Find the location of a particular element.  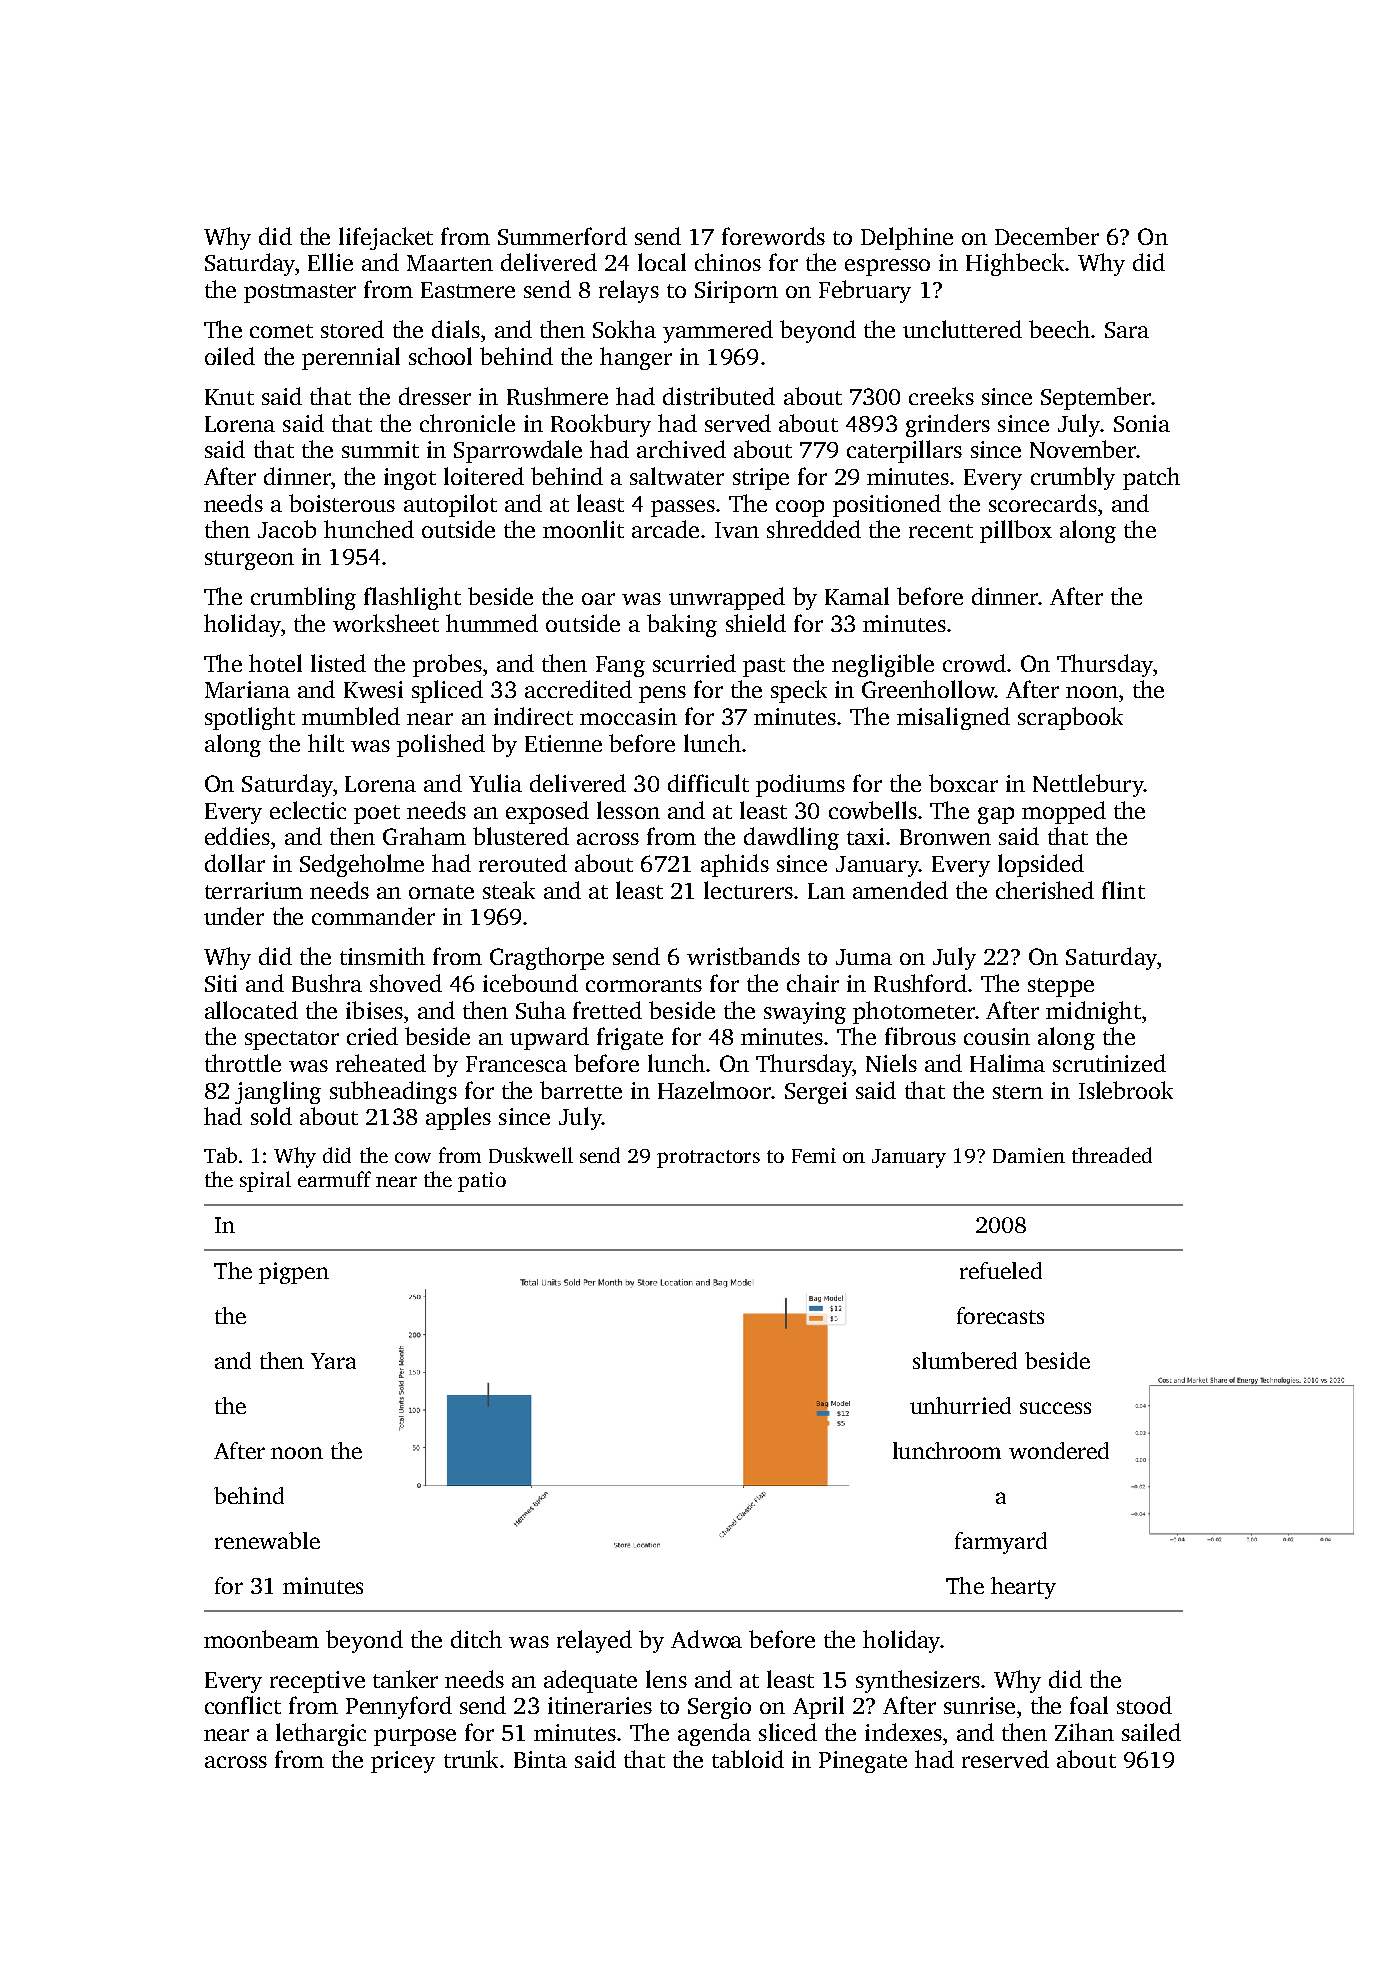

lifejacket is located at coordinates (386, 238).
